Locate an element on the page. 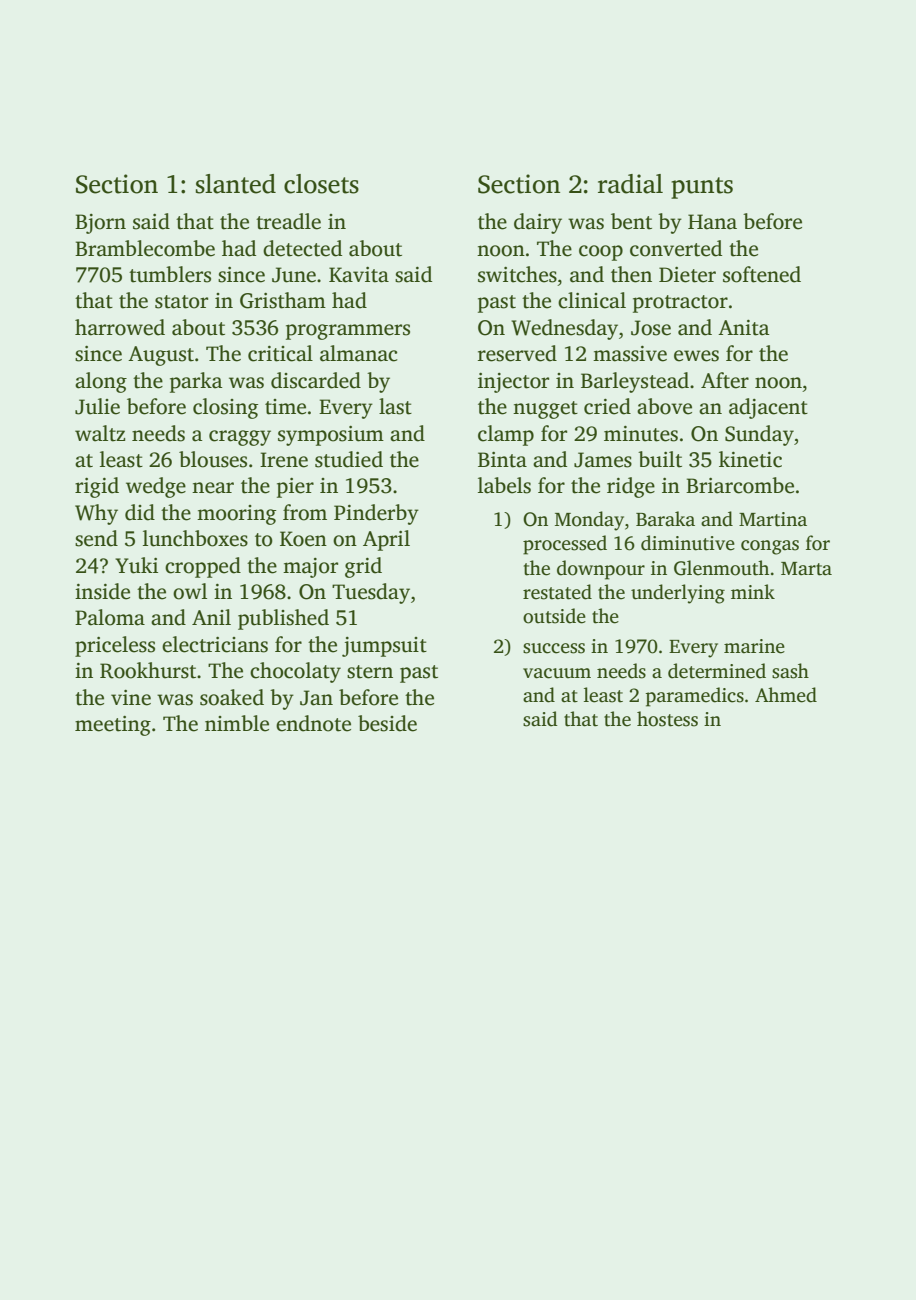 This document has height=1300, width=916. punts is located at coordinates (702, 188).
